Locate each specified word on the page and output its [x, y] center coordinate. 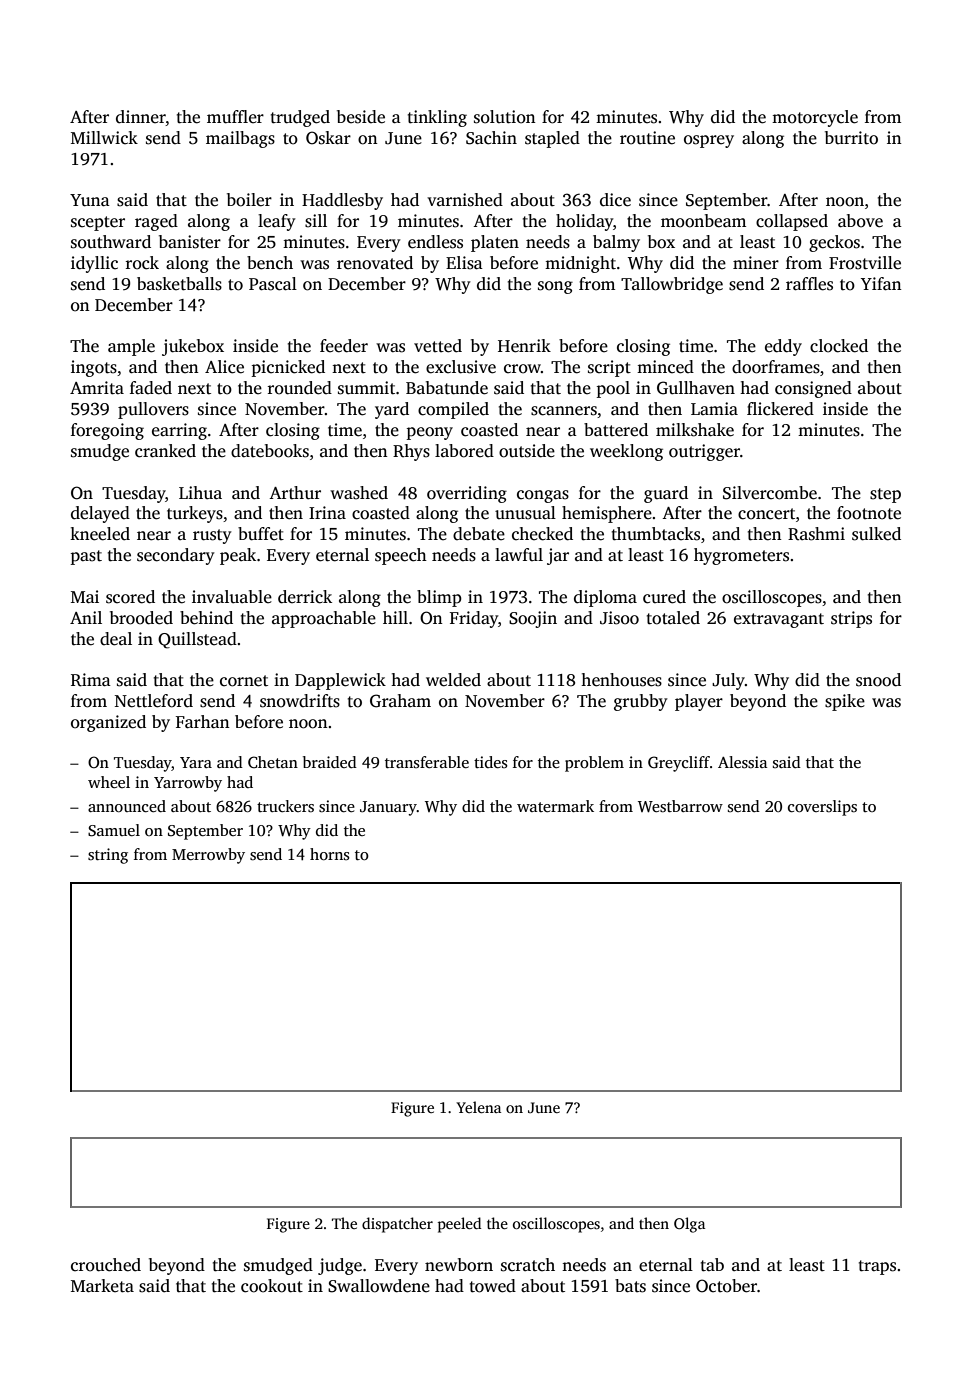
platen [495, 243]
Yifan [881, 283]
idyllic [94, 264]
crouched [106, 1265]
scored [130, 597]
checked [542, 534]
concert [766, 514]
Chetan [273, 762]
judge [340, 1266]
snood [878, 680]
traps [877, 1267]
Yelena [478, 1107]
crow [522, 369]
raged [156, 222]
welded [453, 680]
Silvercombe [770, 493]
